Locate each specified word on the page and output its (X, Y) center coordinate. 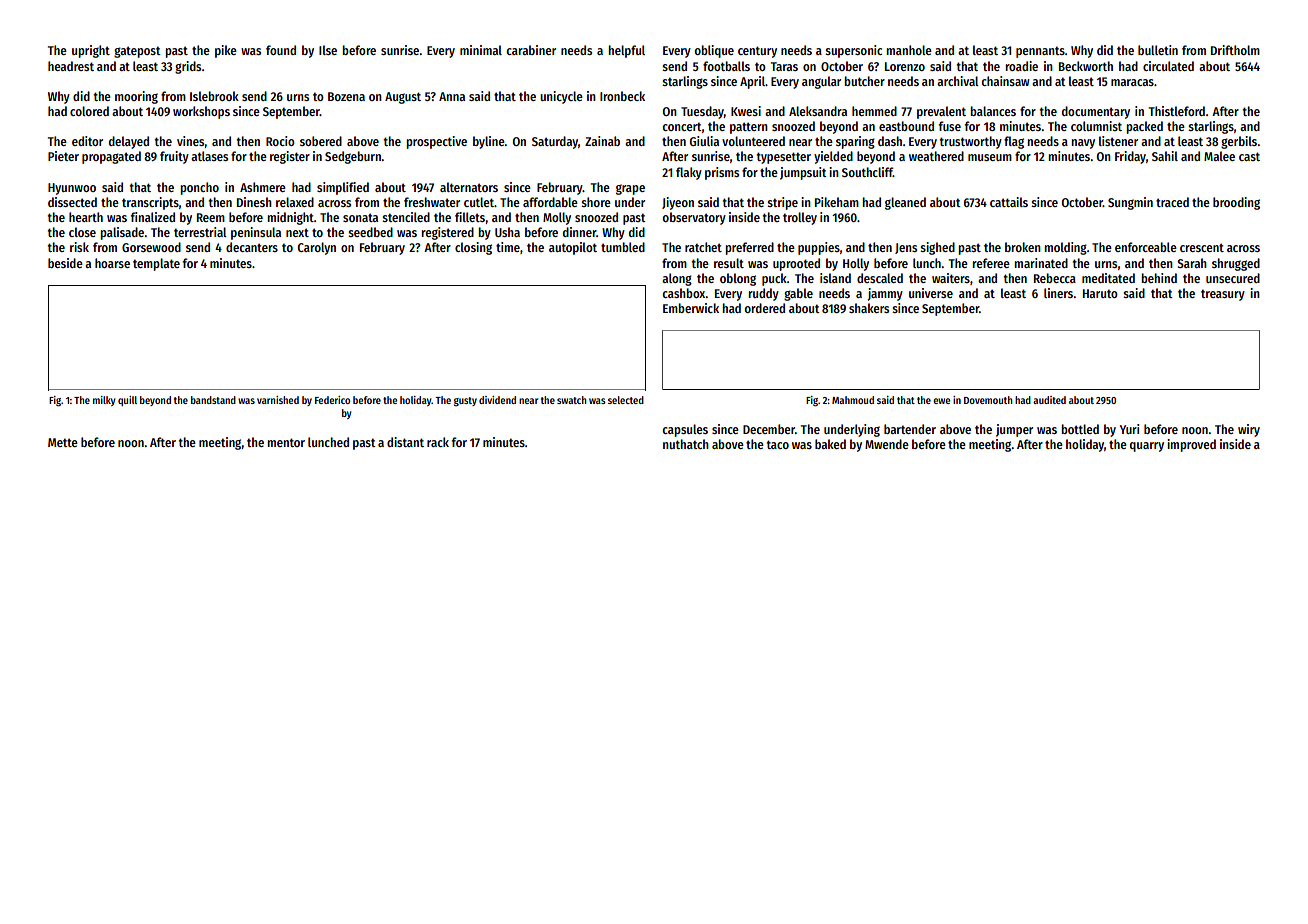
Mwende (887, 444)
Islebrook (214, 96)
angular (821, 82)
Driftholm (1235, 50)
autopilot (573, 248)
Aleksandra (818, 111)
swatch (571, 400)
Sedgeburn (353, 157)
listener (1118, 141)
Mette (63, 442)
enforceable (1146, 247)
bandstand (213, 400)
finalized (153, 217)
